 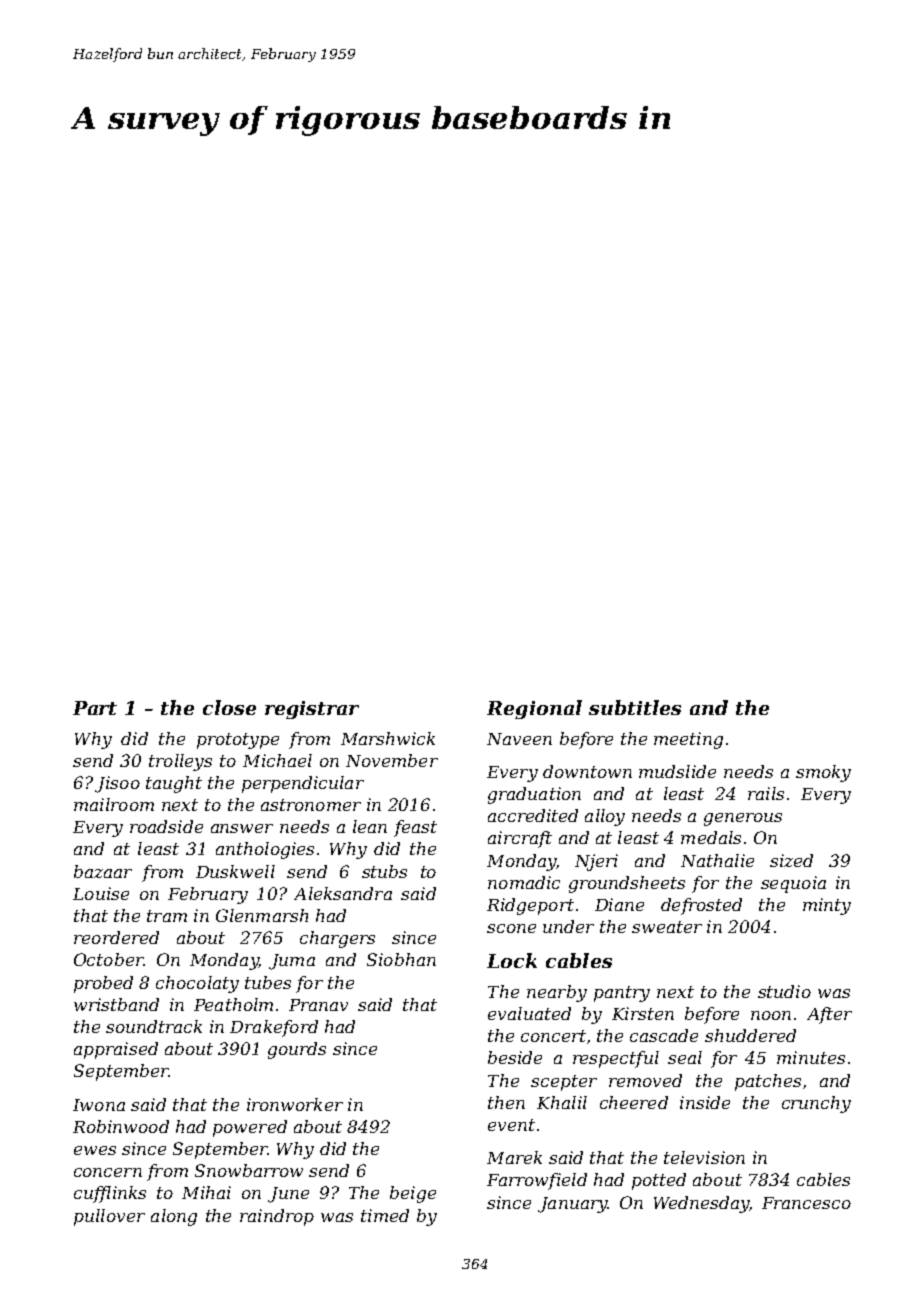 I want to click on Marek, so click(x=514, y=1157).
